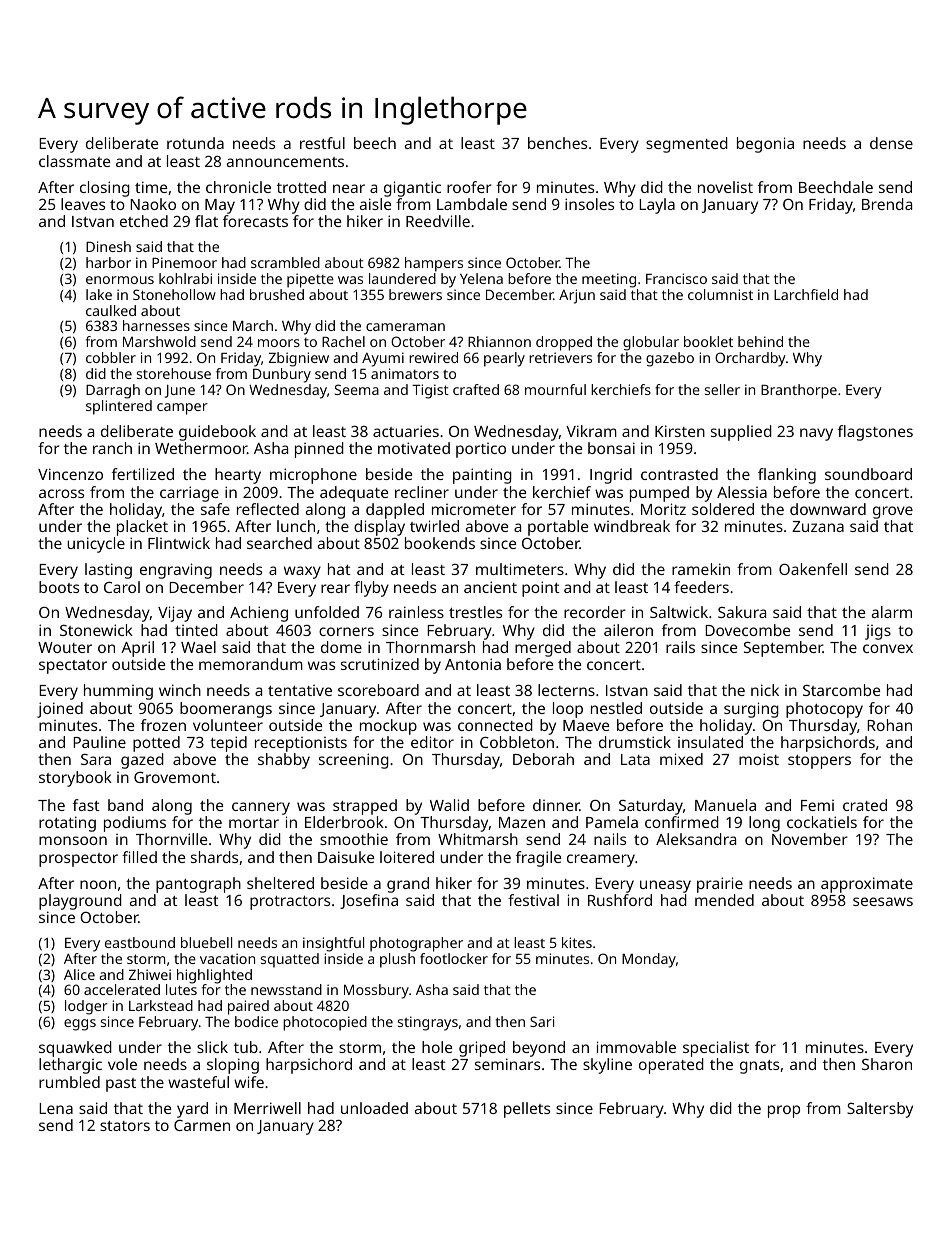  I want to click on point, so click(541, 589).
